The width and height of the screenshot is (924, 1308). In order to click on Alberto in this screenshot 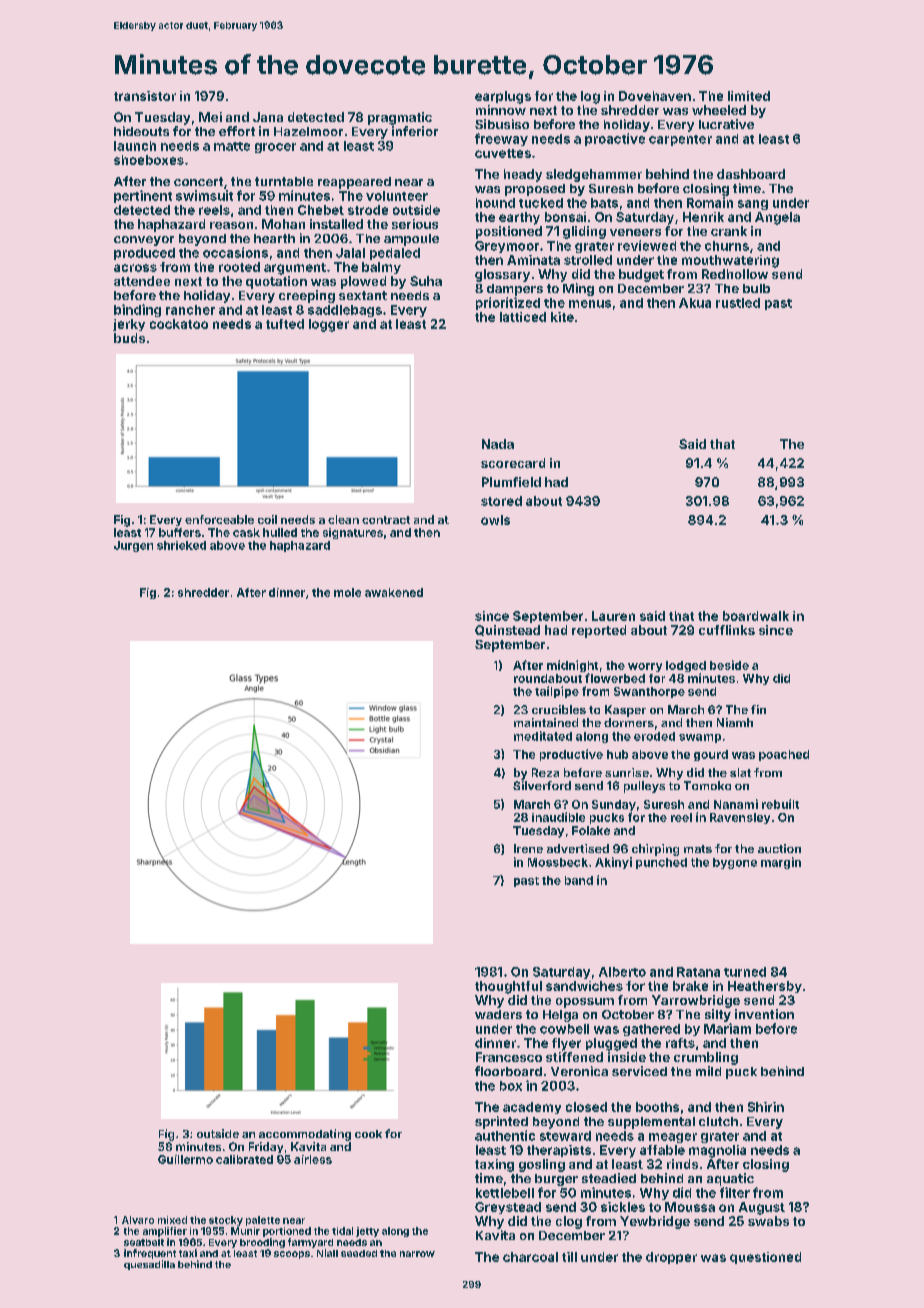, I will do `click(622, 972)`.
